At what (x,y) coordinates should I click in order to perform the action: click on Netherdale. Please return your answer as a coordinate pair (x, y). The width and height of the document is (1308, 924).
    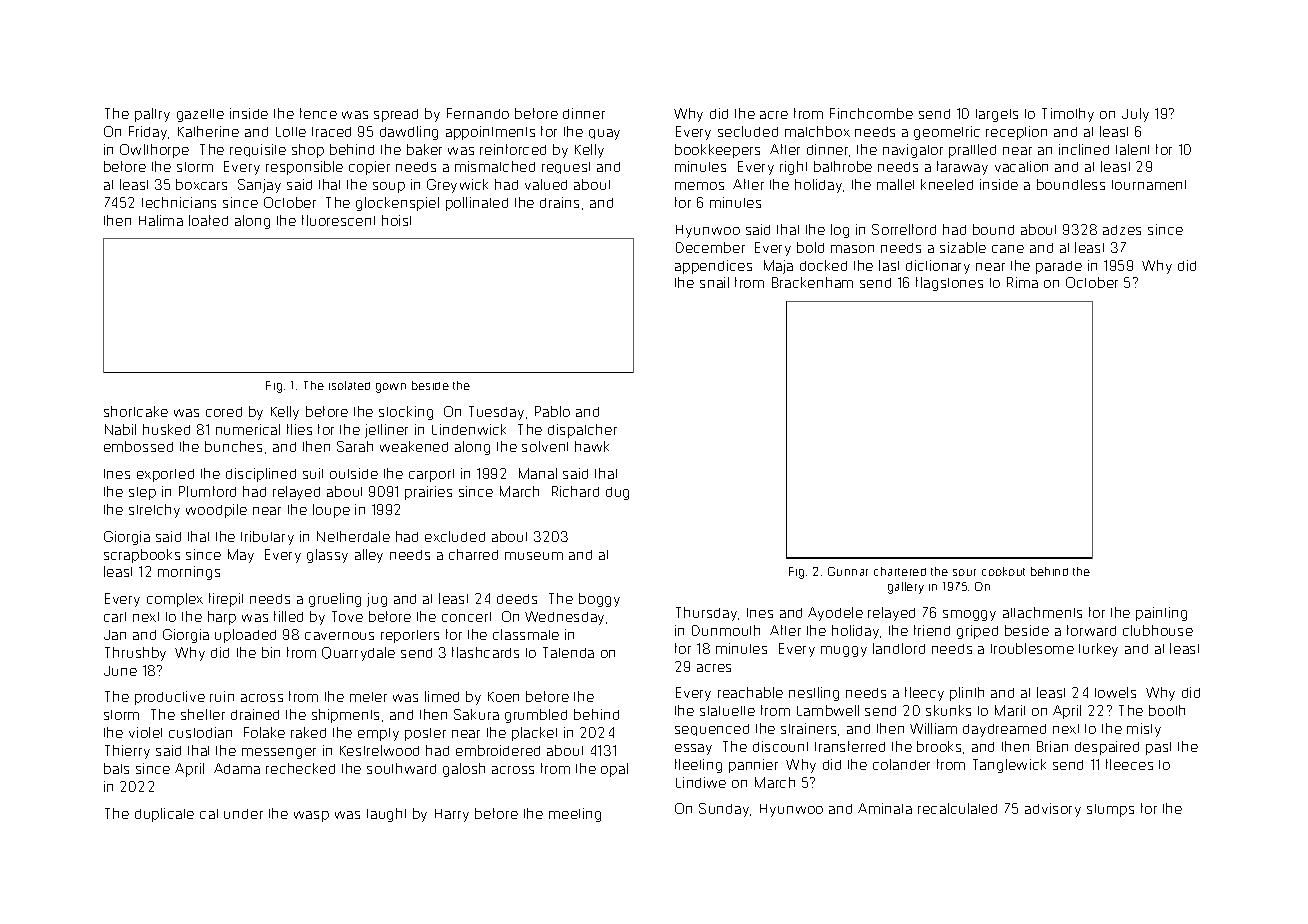
    Looking at the image, I should click on (353, 536).
